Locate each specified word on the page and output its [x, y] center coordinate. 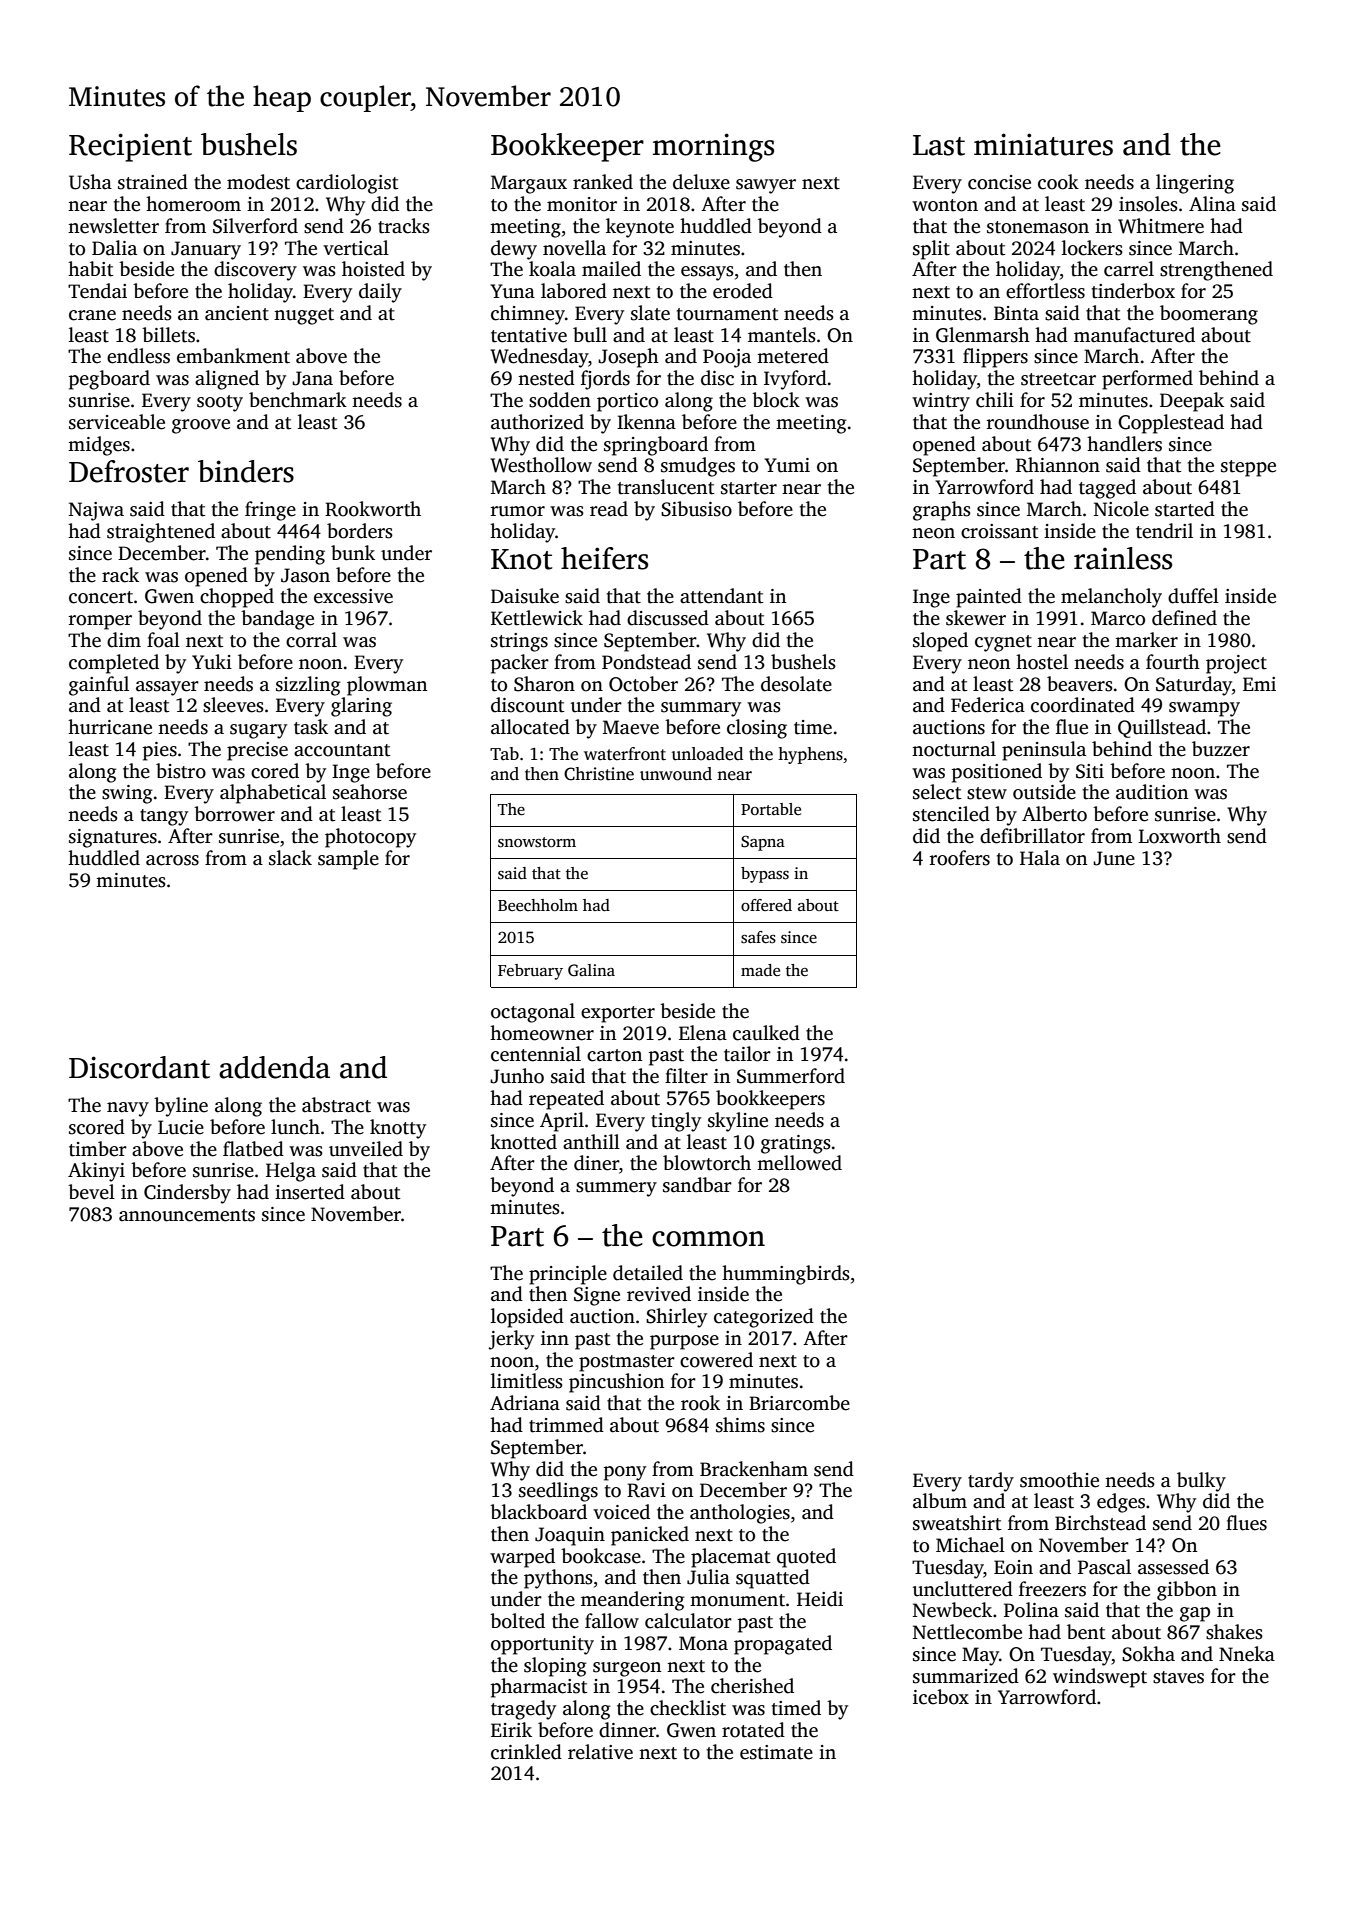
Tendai [97, 291]
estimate [776, 1752]
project [1236, 664]
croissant [999, 531]
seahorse [370, 792]
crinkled [526, 1752]
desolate [796, 684]
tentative [529, 335]
